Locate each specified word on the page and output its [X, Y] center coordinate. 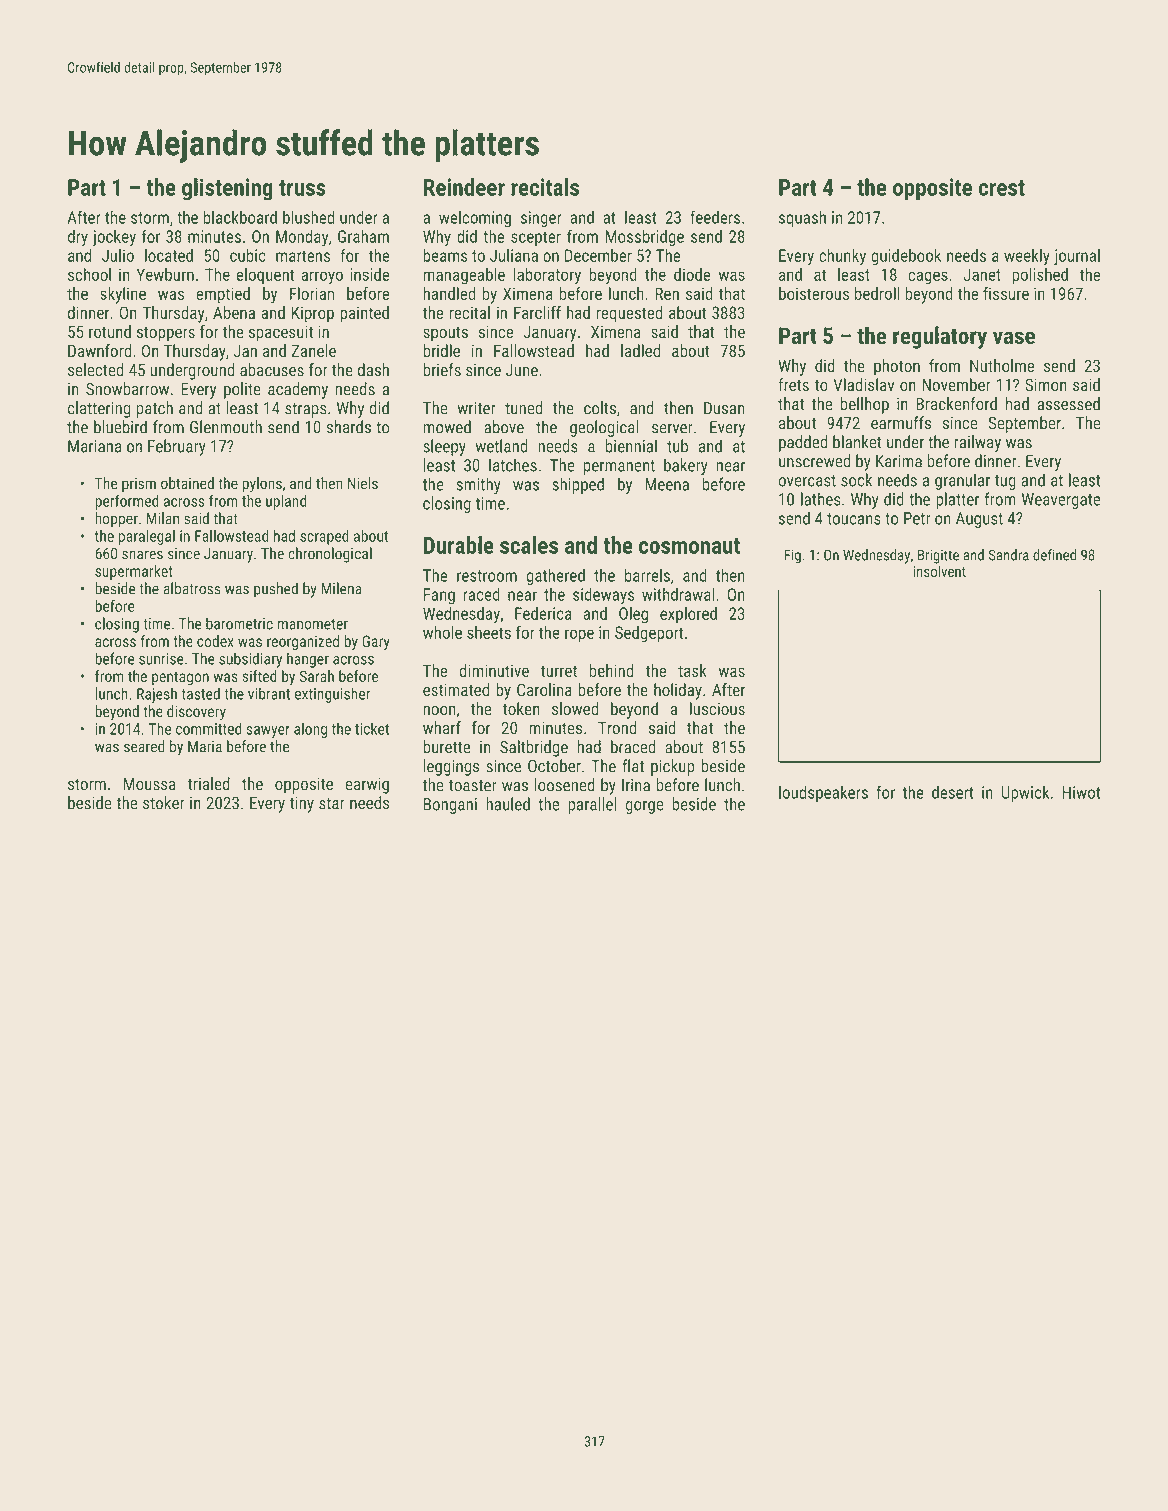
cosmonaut [689, 546]
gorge [645, 807]
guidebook [906, 257]
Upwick [1025, 793]
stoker [164, 803]
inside [370, 274]
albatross [192, 588]
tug [1005, 482]
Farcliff [537, 312]
